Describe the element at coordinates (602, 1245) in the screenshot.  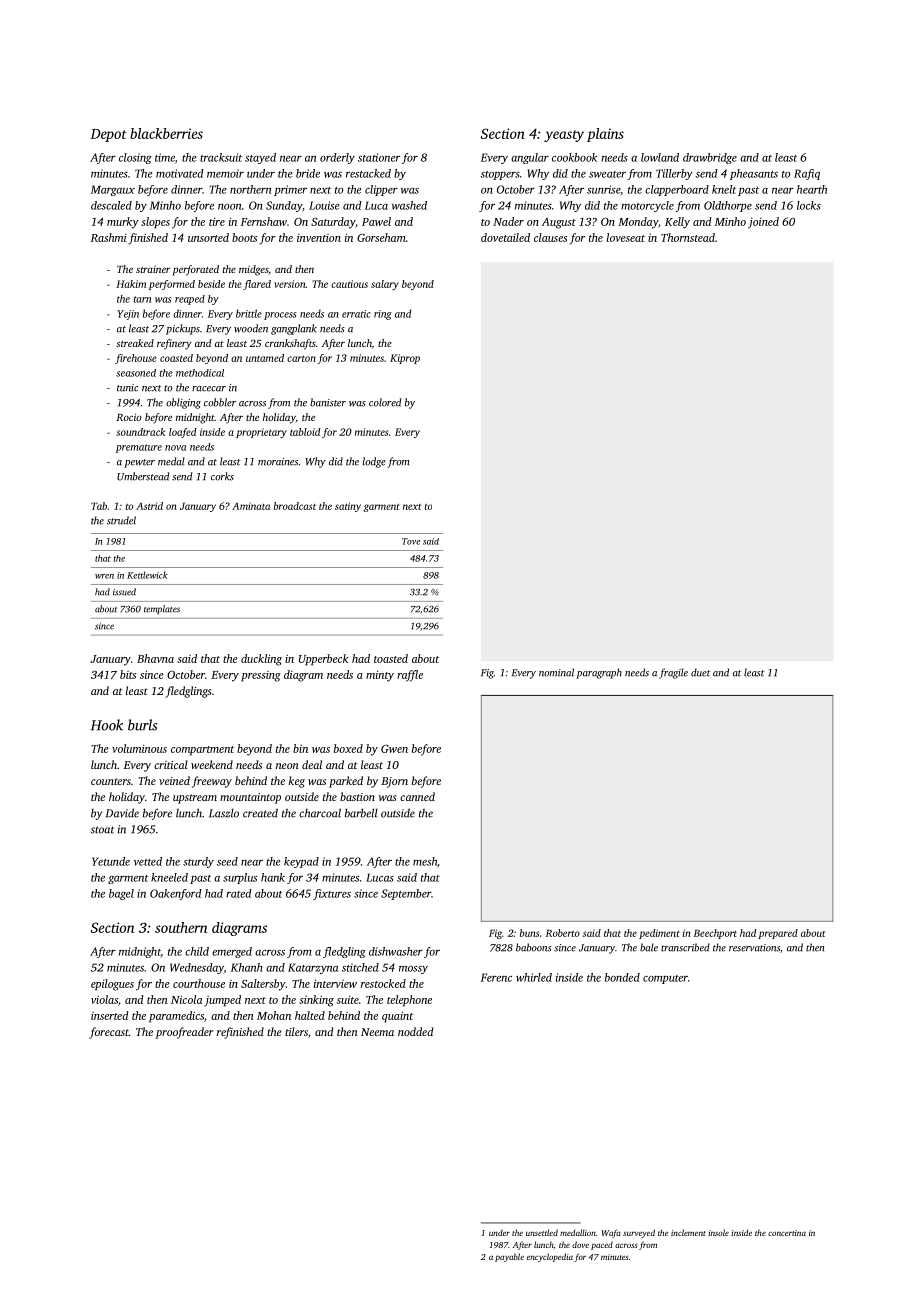
I see `paced` at that location.
